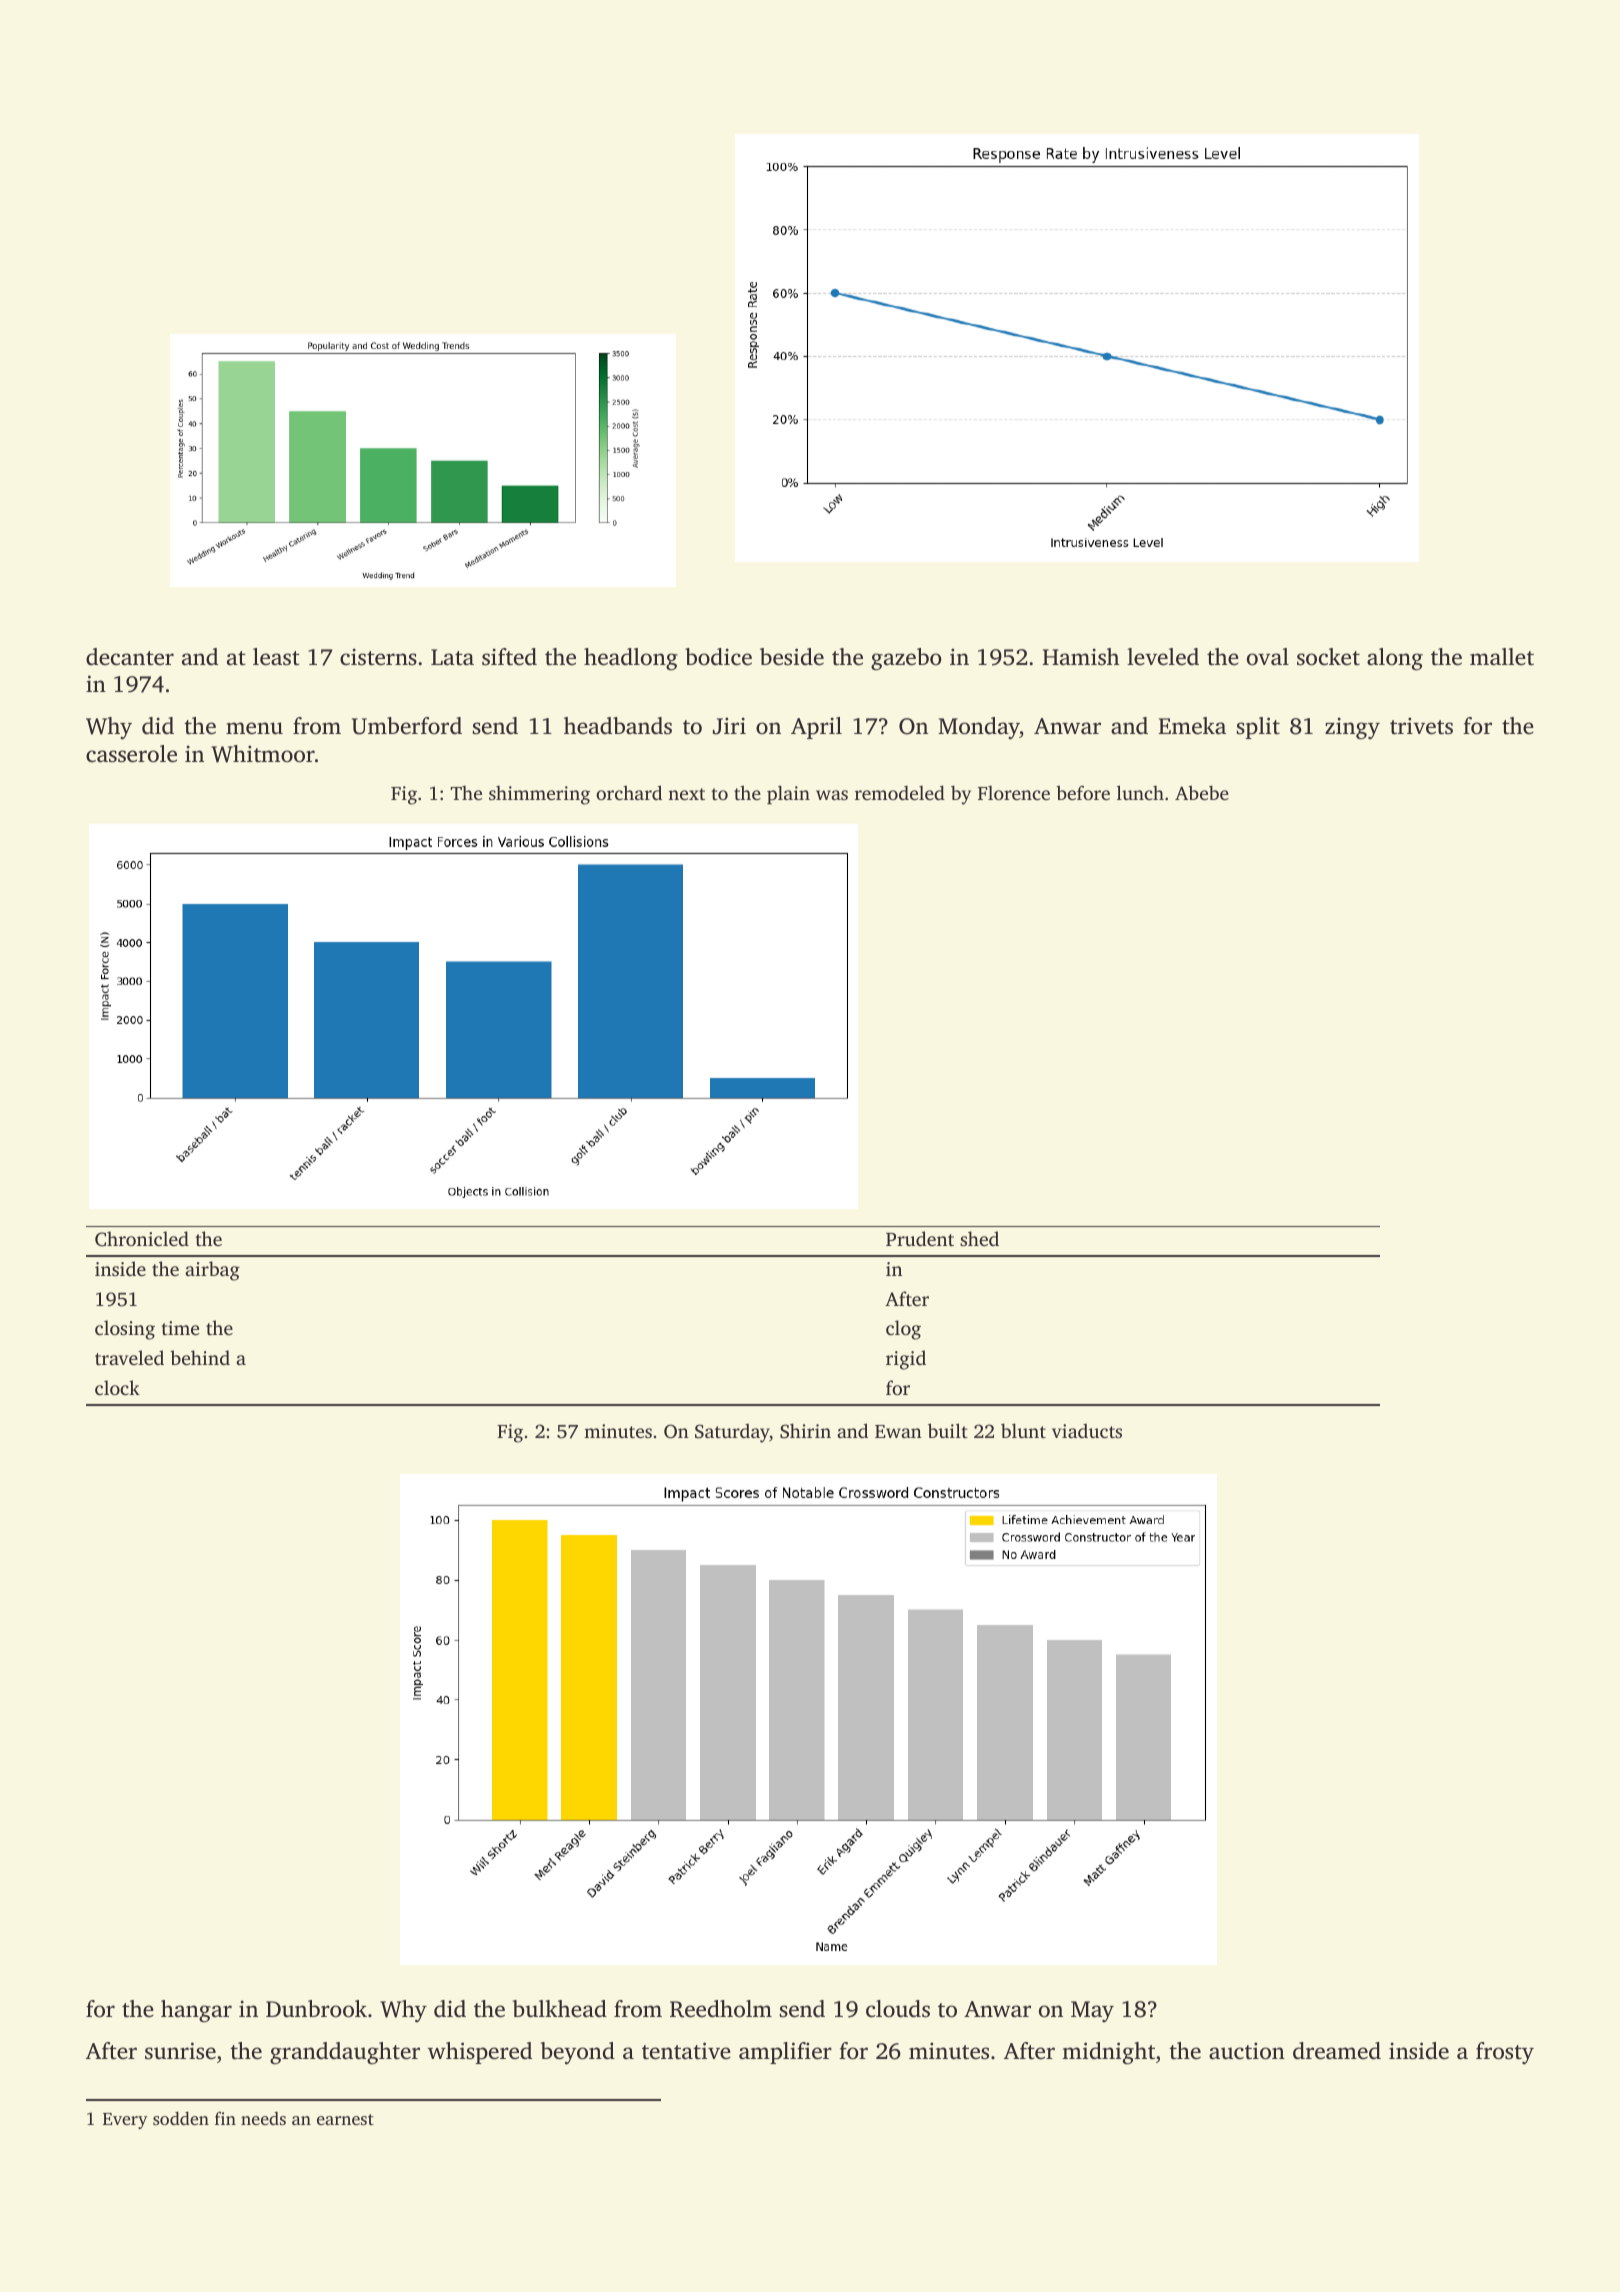 This page has height=2292, width=1620. What do you see at coordinates (200, 1357) in the page?
I see `behind` at bounding box center [200, 1357].
